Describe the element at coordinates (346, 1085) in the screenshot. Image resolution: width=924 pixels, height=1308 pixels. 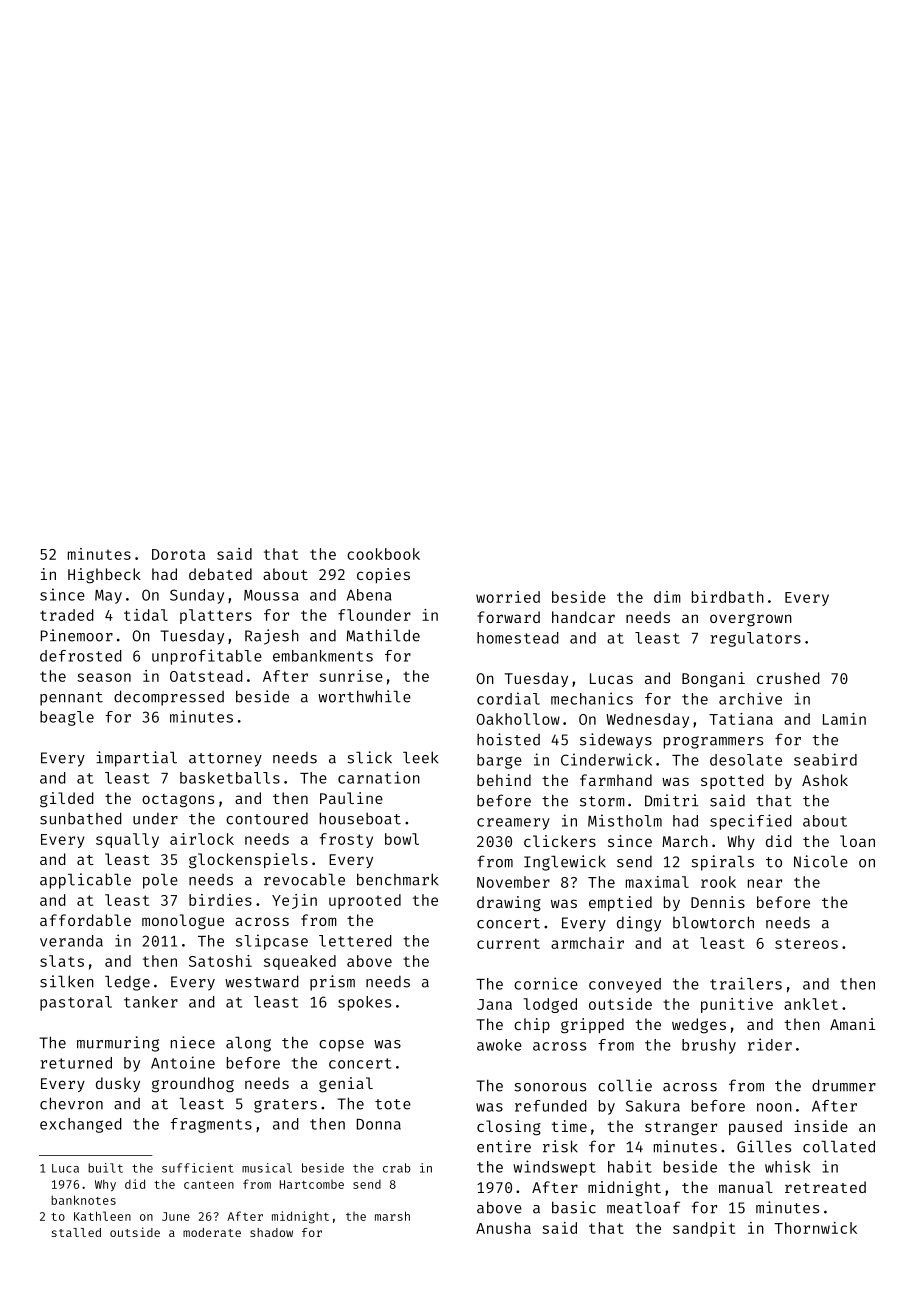
I see `genial` at that location.
